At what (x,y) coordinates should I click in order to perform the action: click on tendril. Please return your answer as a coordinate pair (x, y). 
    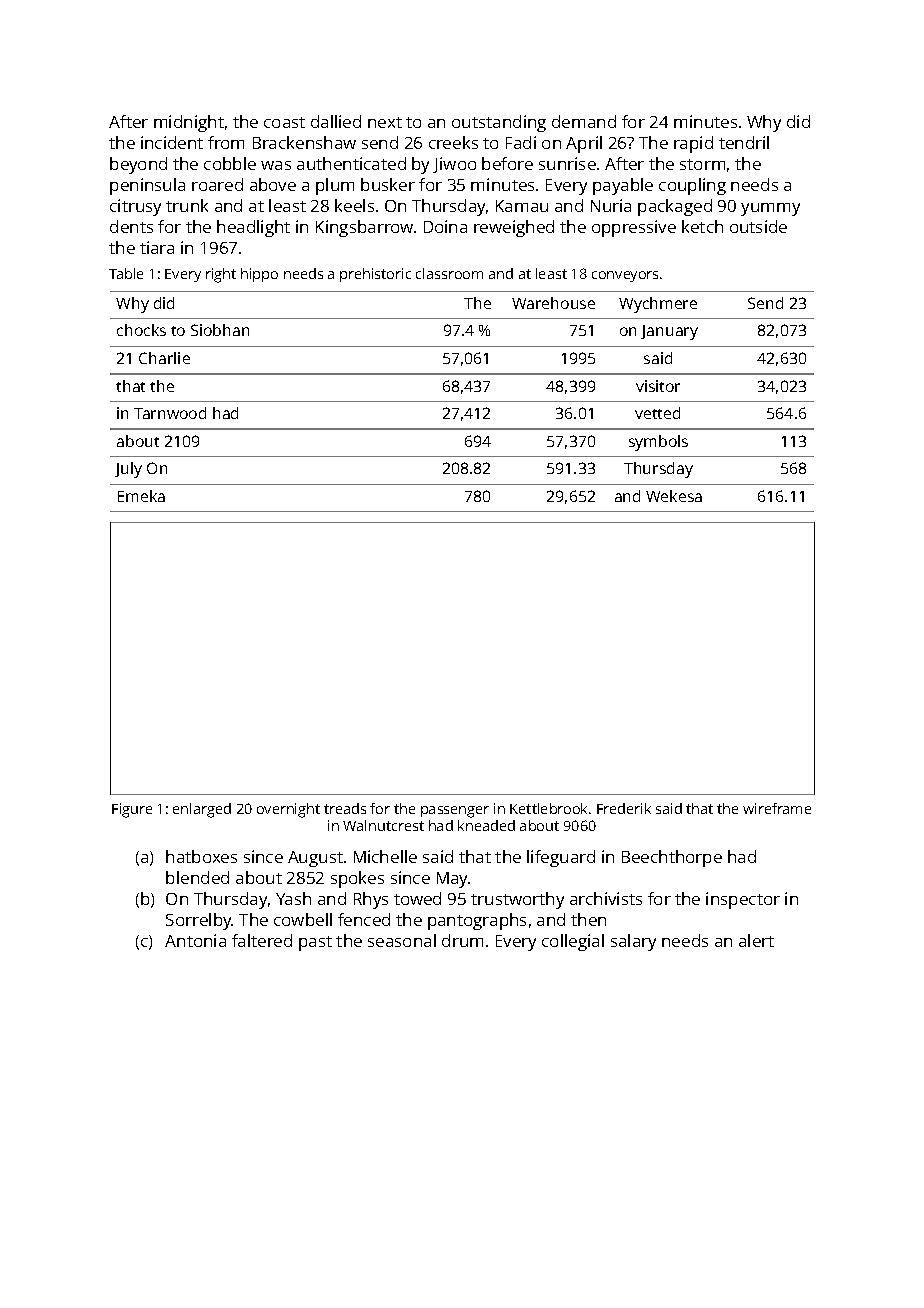
    Looking at the image, I should click on (744, 142).
